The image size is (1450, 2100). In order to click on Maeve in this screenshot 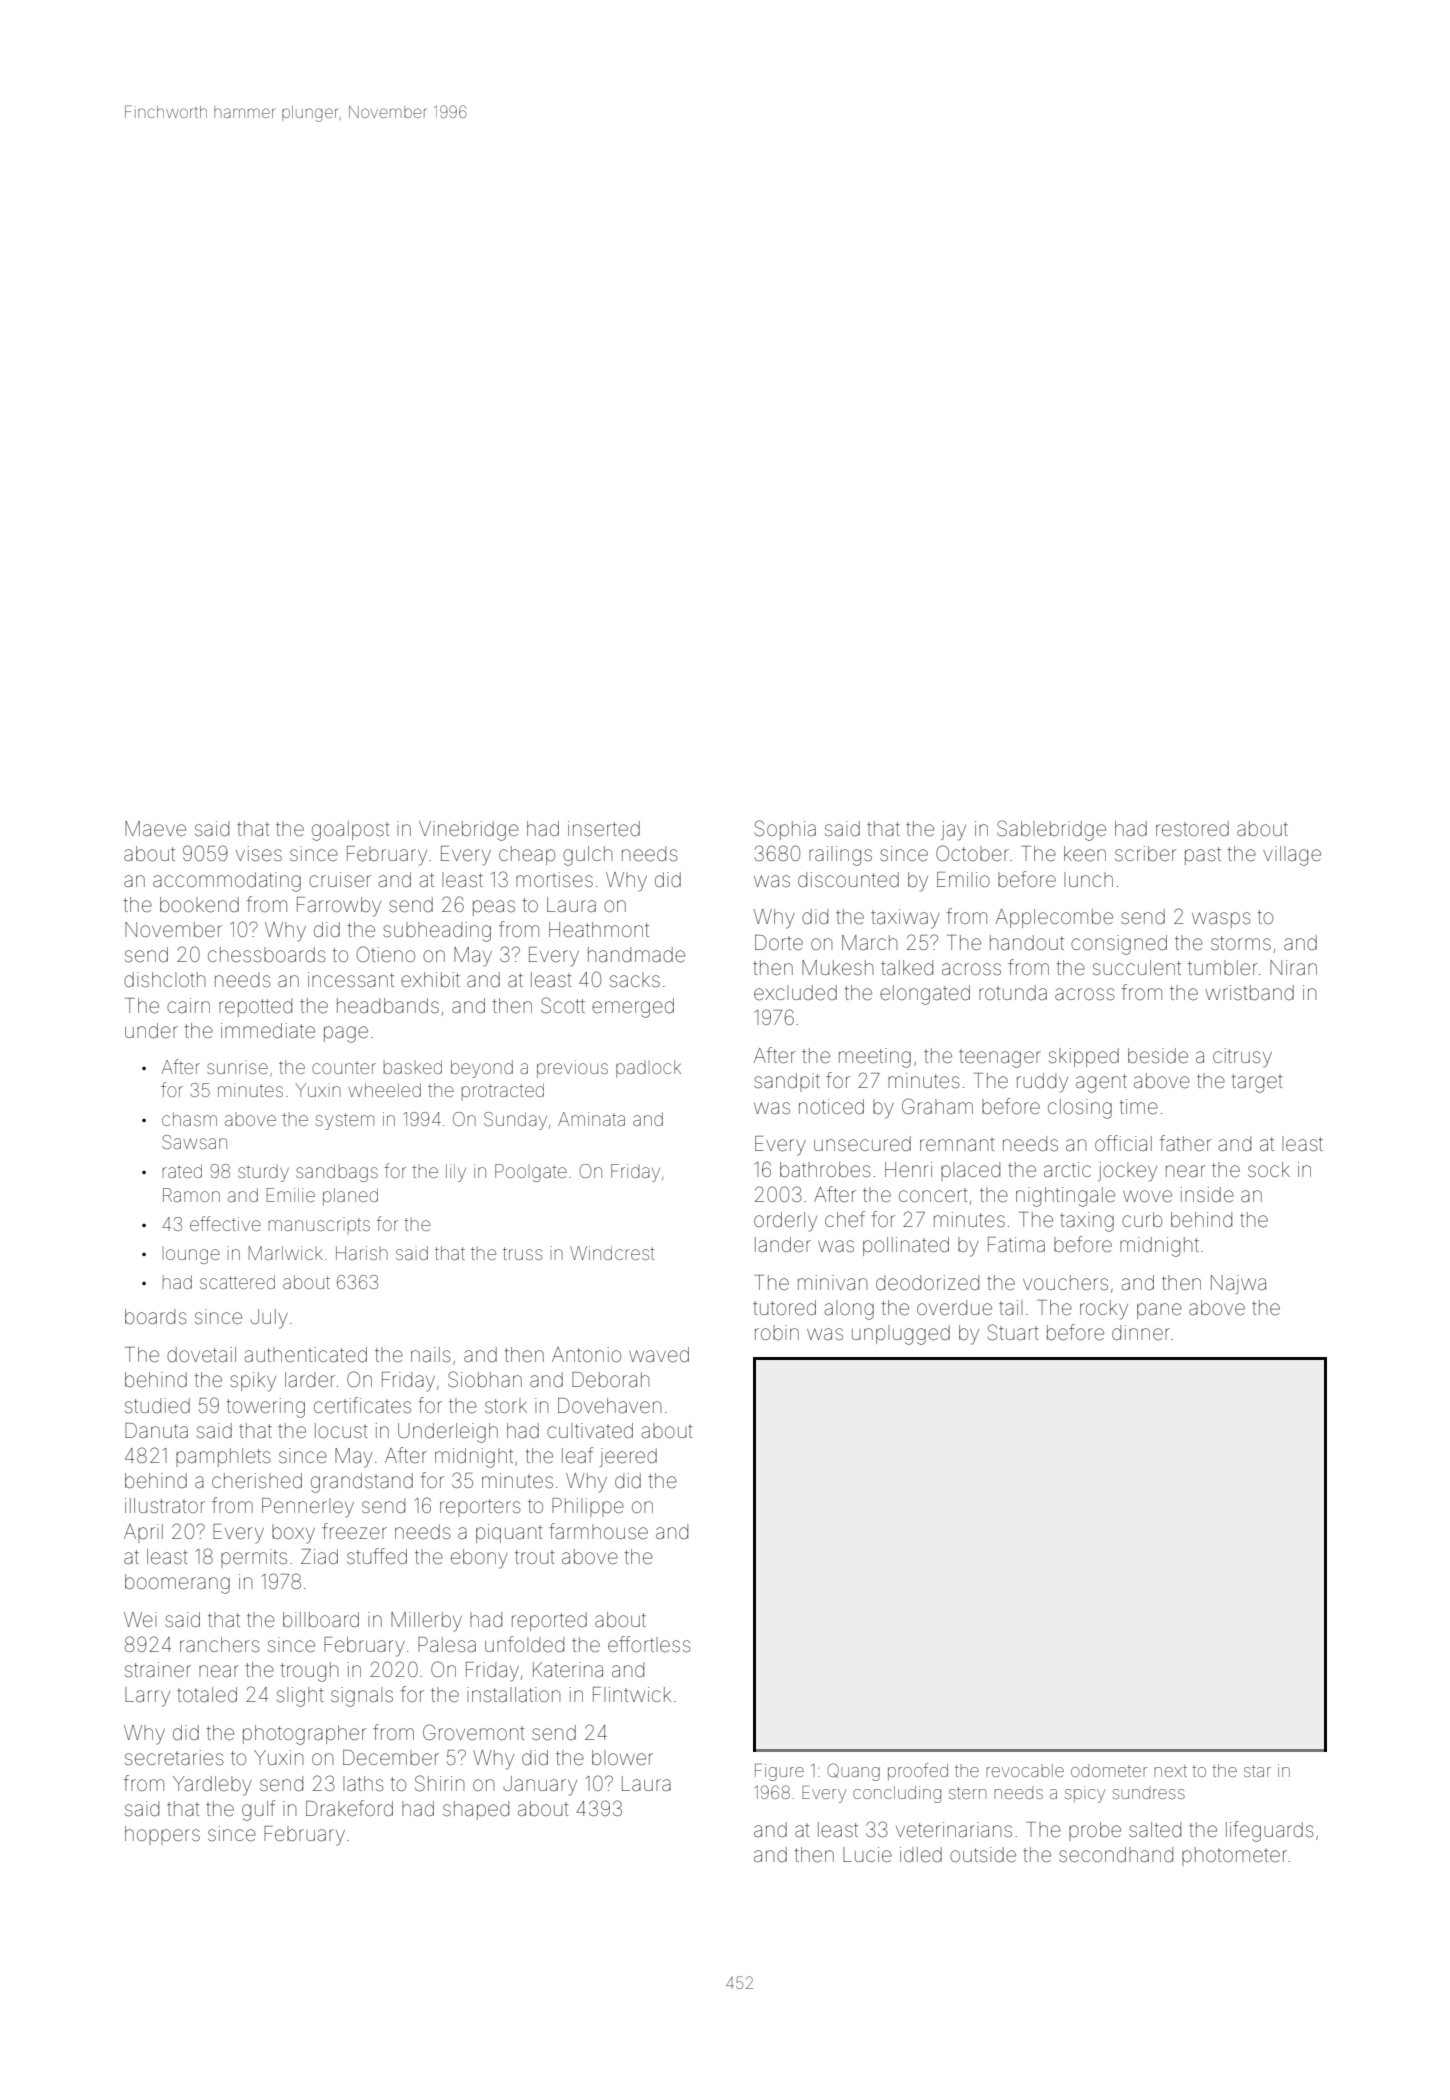, I will do `click(155, 829)`.
